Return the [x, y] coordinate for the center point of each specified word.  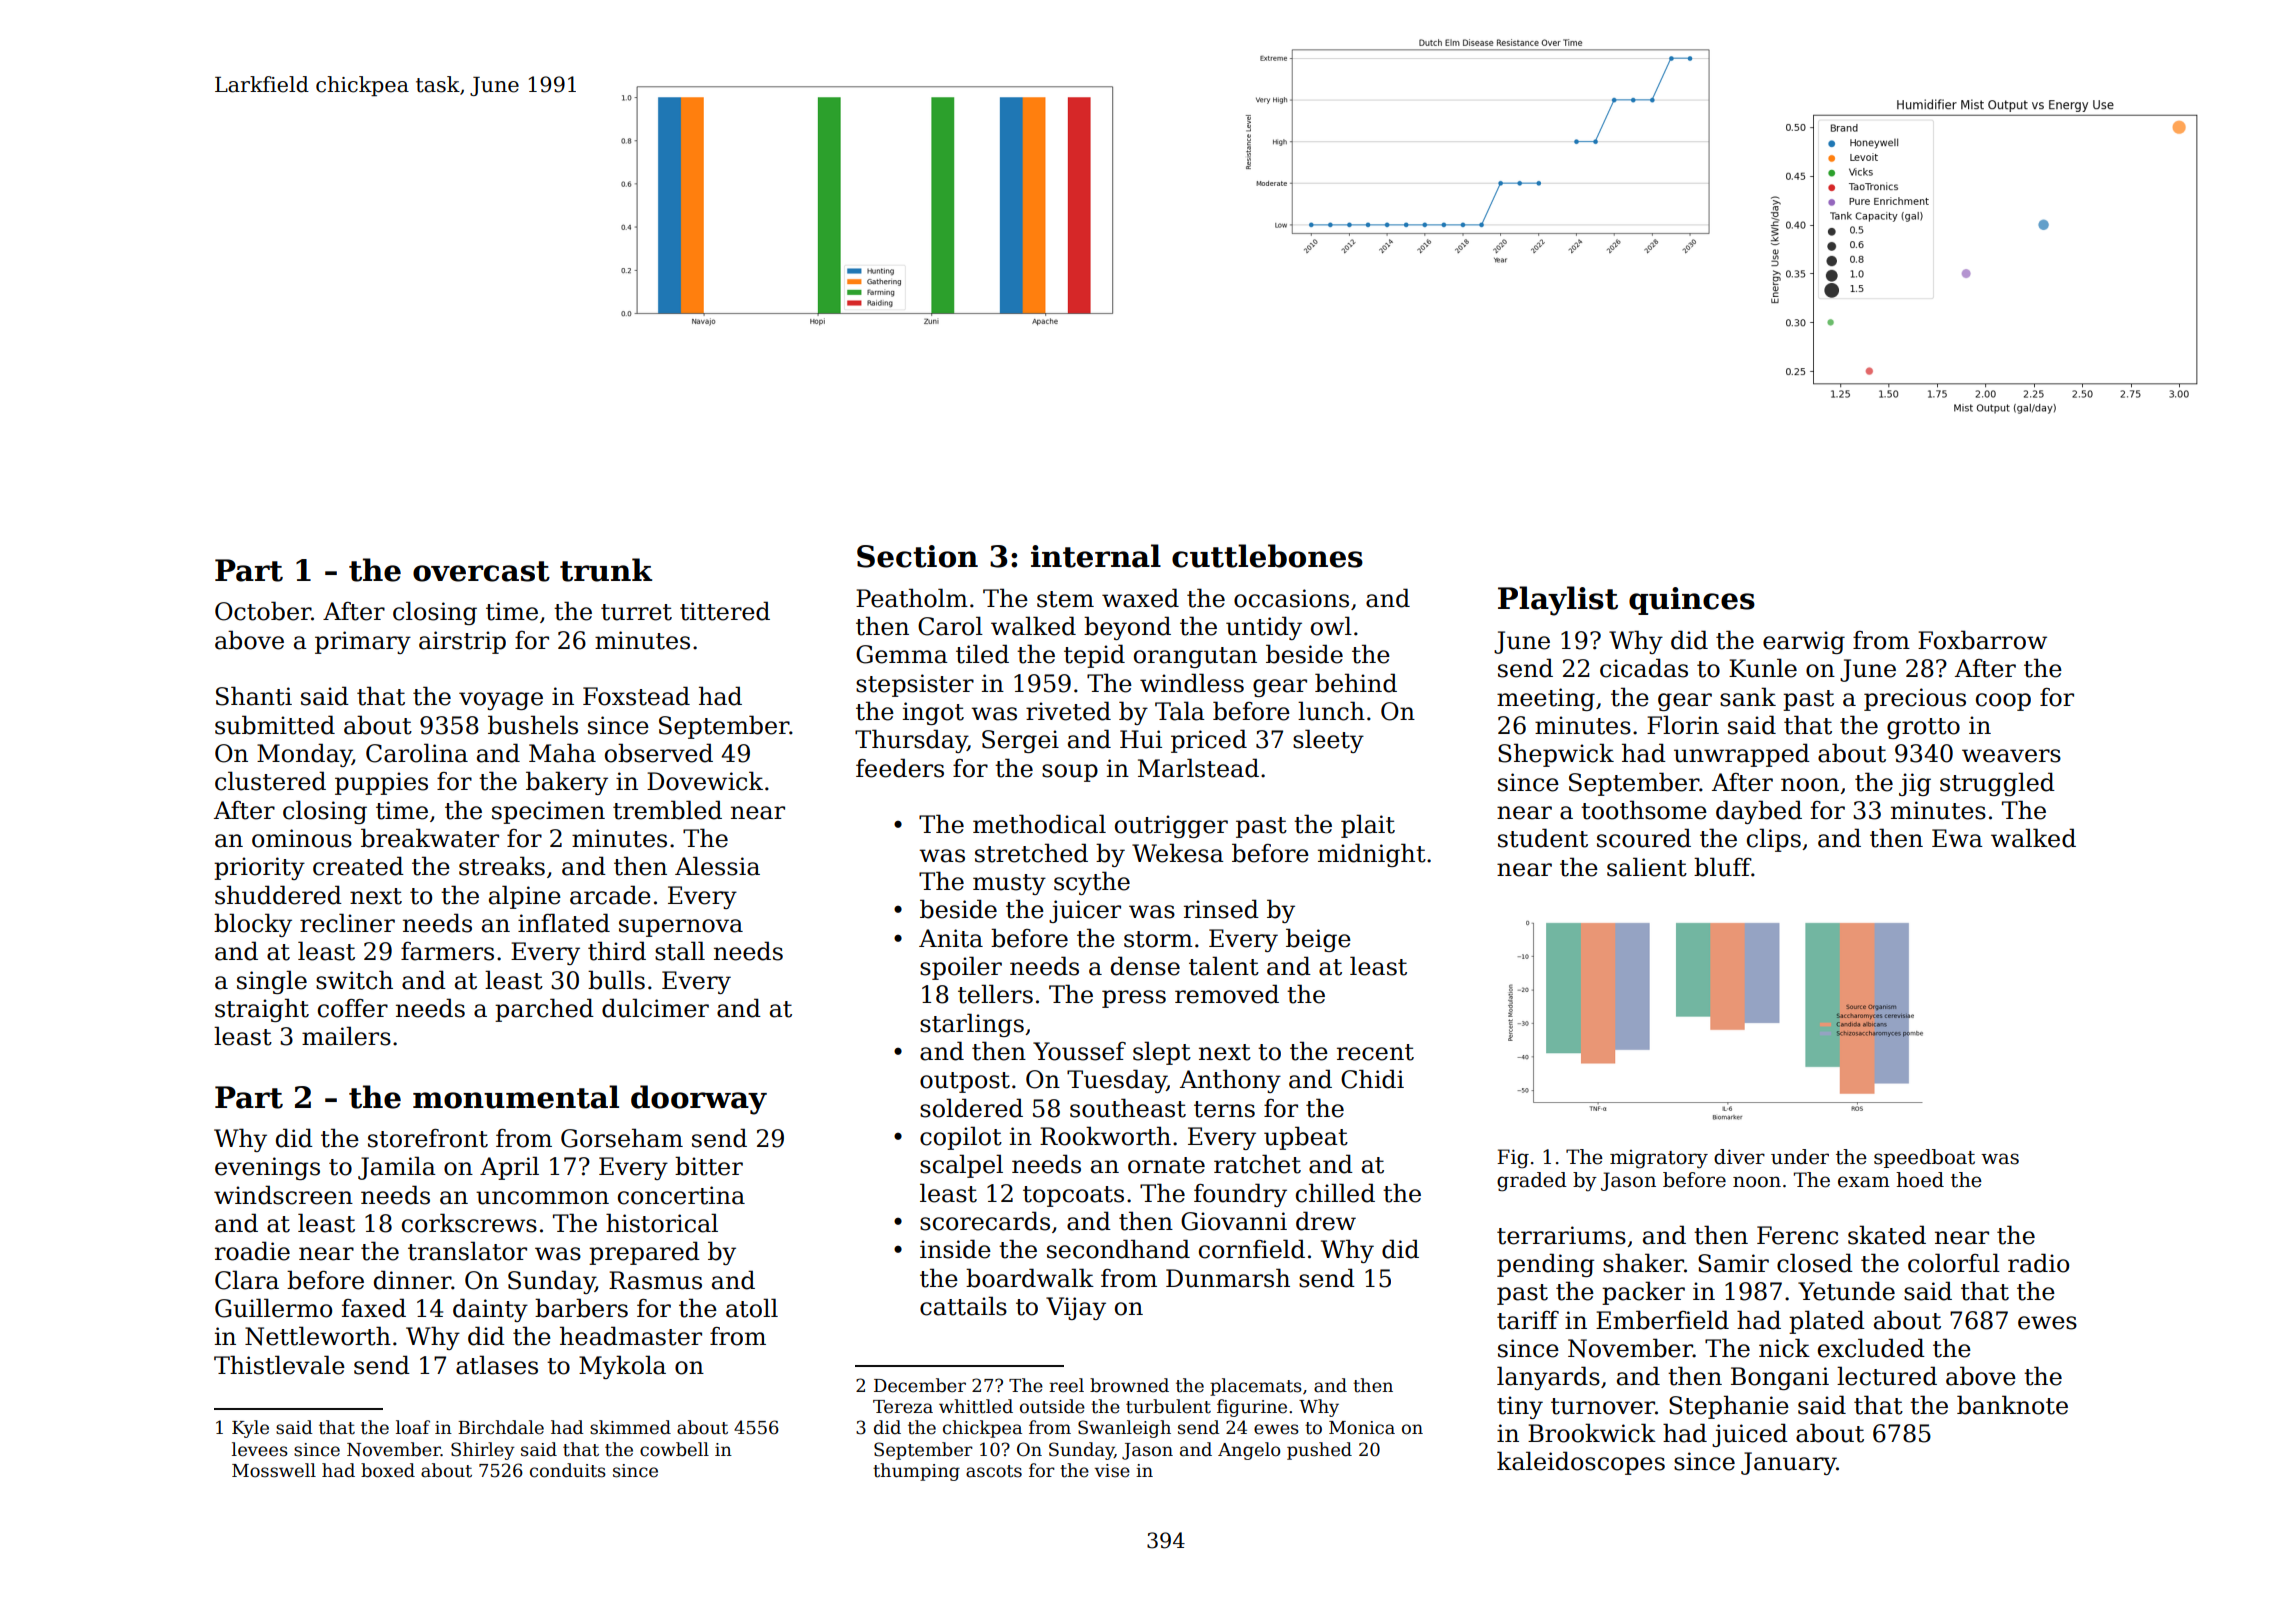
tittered [725, 611]
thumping [916, 1472]
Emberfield [1662, 1320]
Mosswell [274, 1470]
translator [467, 1251]
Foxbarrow [1982, 640]
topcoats [1073, 1196]
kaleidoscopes [1581, 1463]
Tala [1180, 711]
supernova [681, 928]
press [1134, 999]
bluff [1722, 867]
